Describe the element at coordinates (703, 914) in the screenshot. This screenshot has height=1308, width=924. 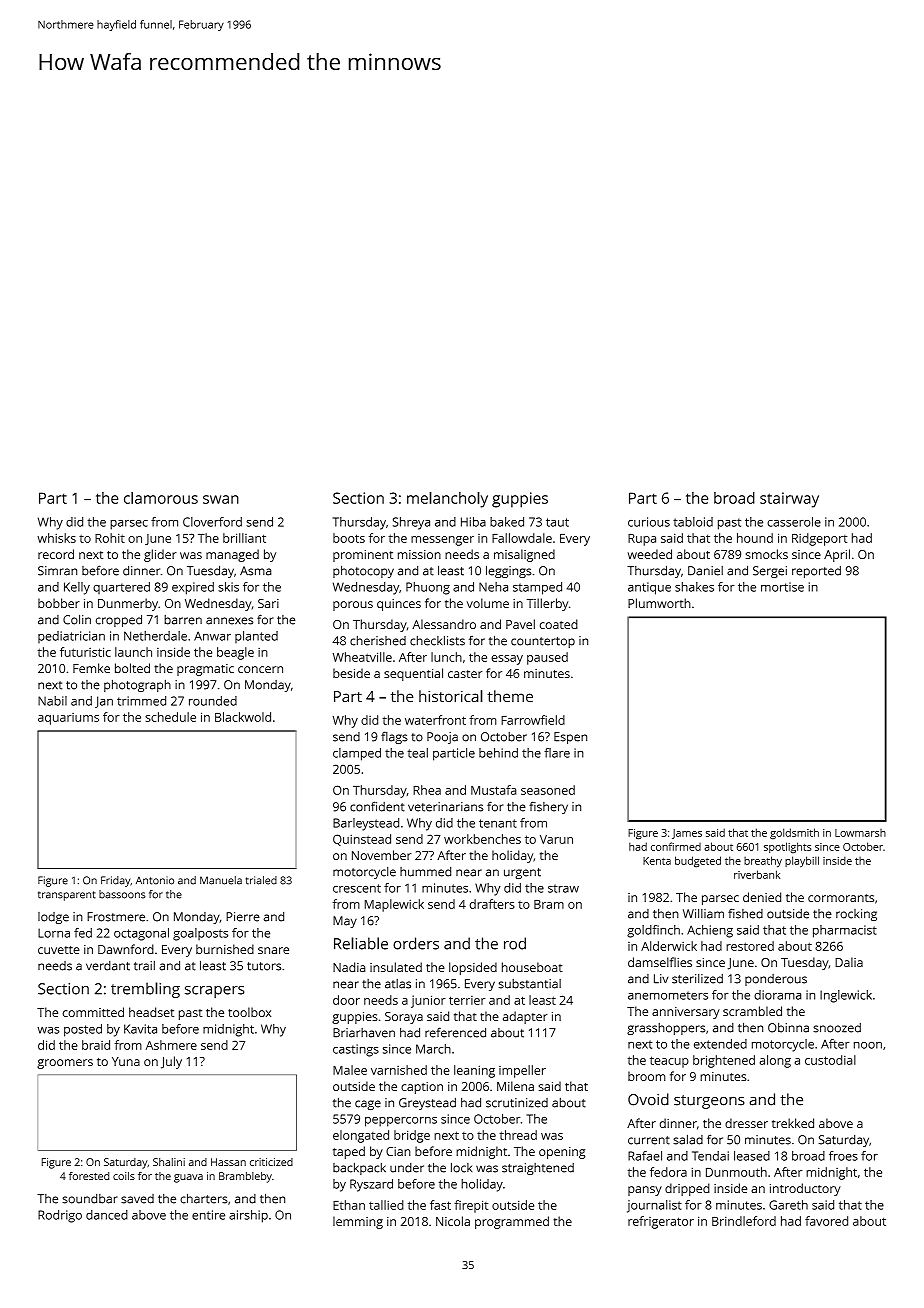
I see `William` at that location.
